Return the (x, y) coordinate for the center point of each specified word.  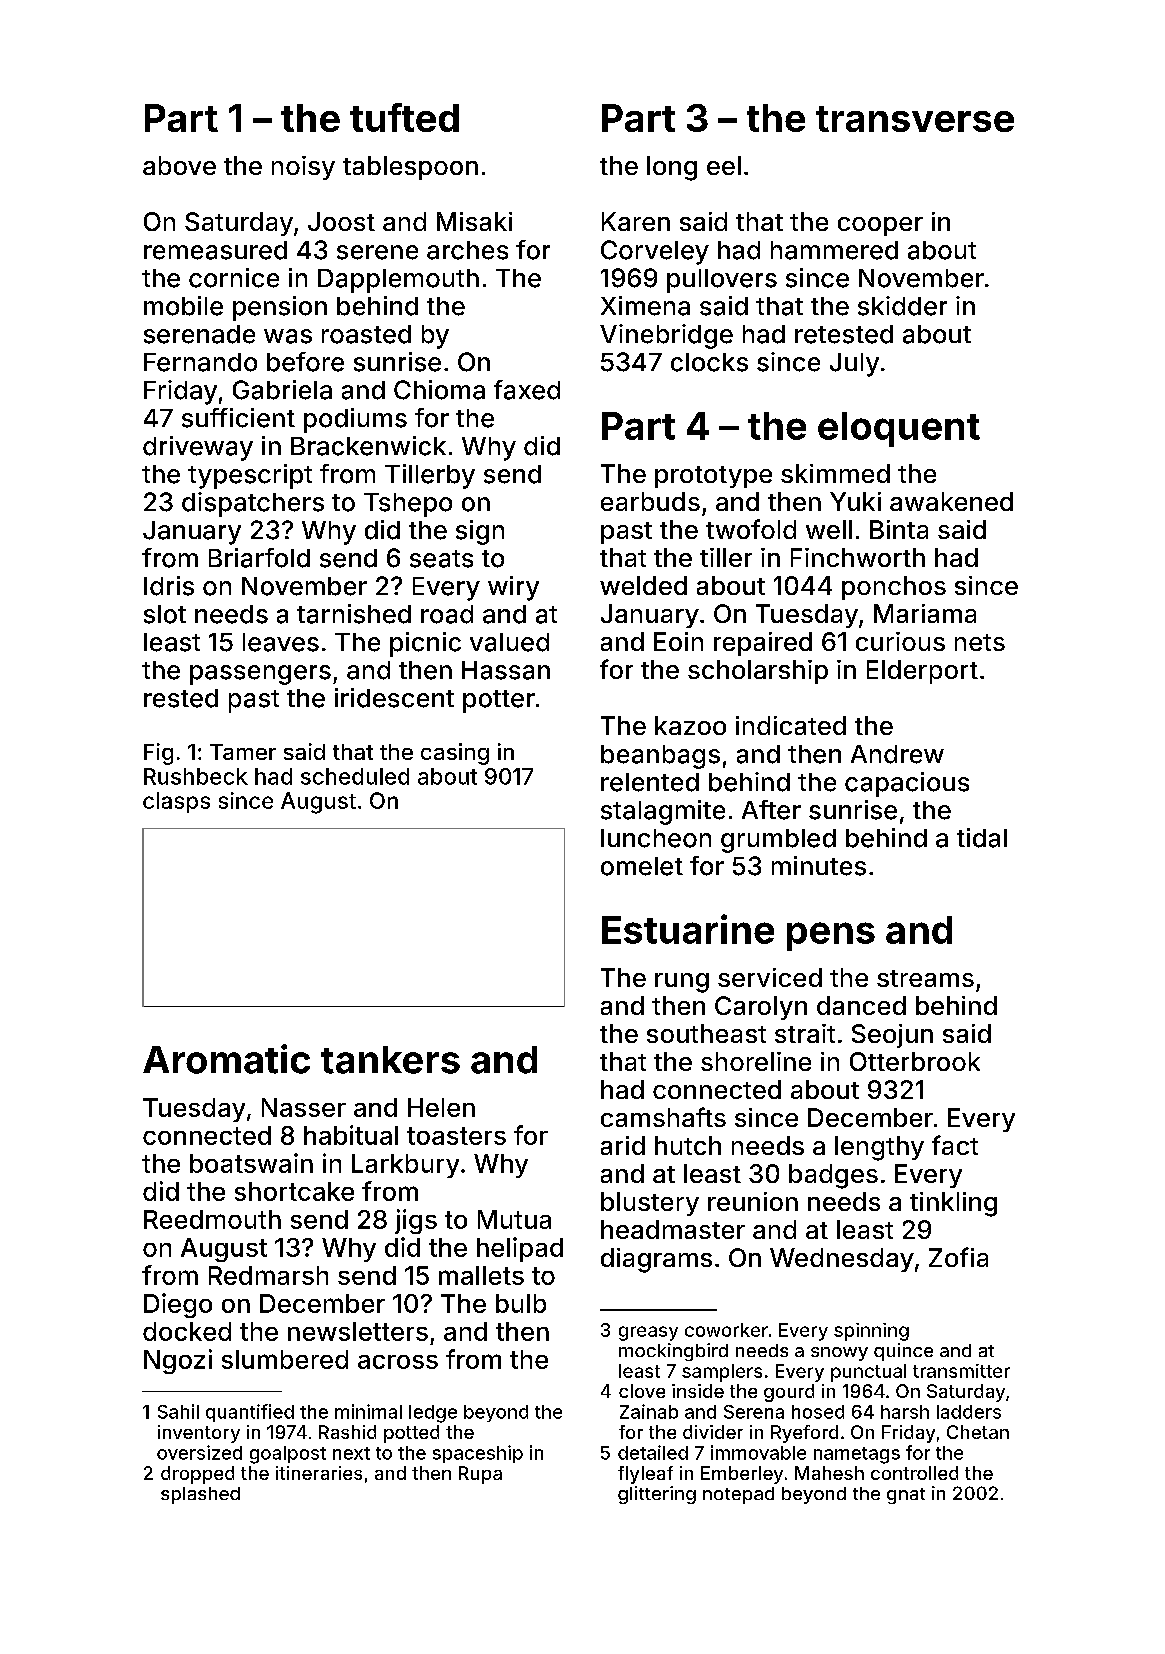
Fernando (200, 362)
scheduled (355, 776)
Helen (441, 1107)
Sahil (178, 1411)
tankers (390, 1060)
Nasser (304, 1107)
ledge (433, 1414)
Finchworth (858, 557)
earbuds (650, 501)
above (179, 165)
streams (925, 978)
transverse (915, 119)
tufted (404, 117)
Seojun (892, 1036)
